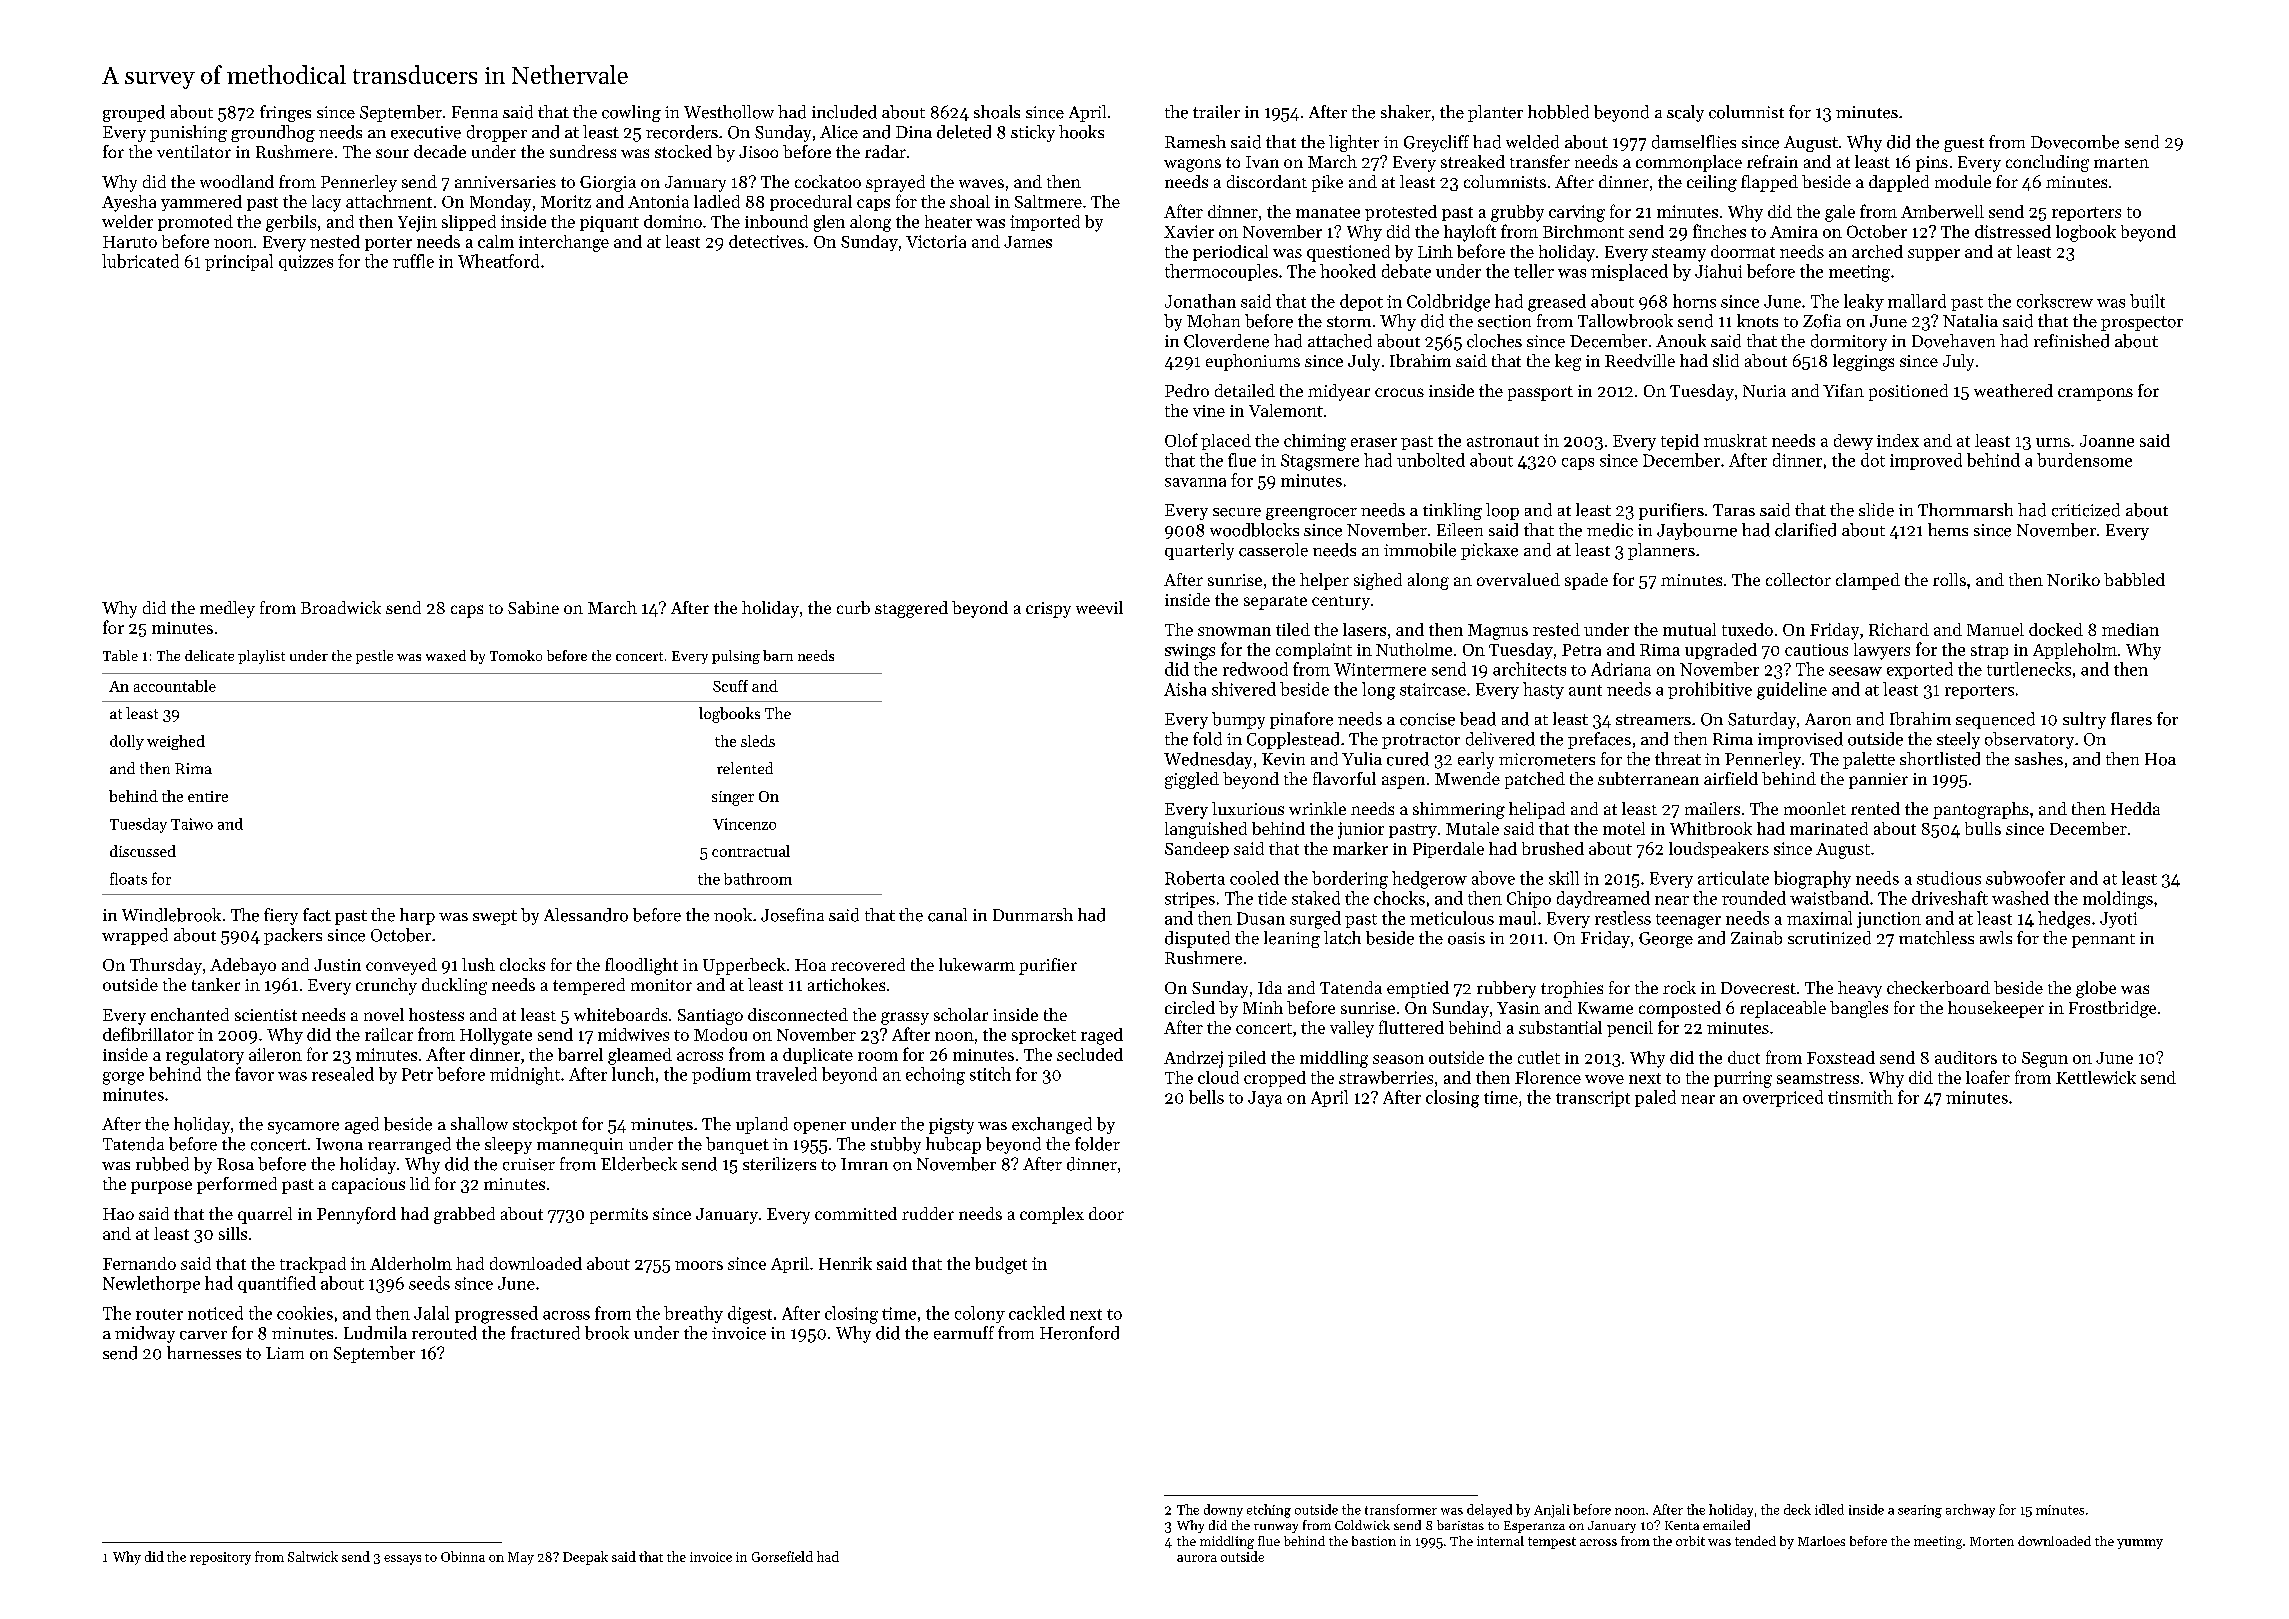  Describe the element at coordinates (2107, 441) in the screenshot. I see `Joanne` at that location.
